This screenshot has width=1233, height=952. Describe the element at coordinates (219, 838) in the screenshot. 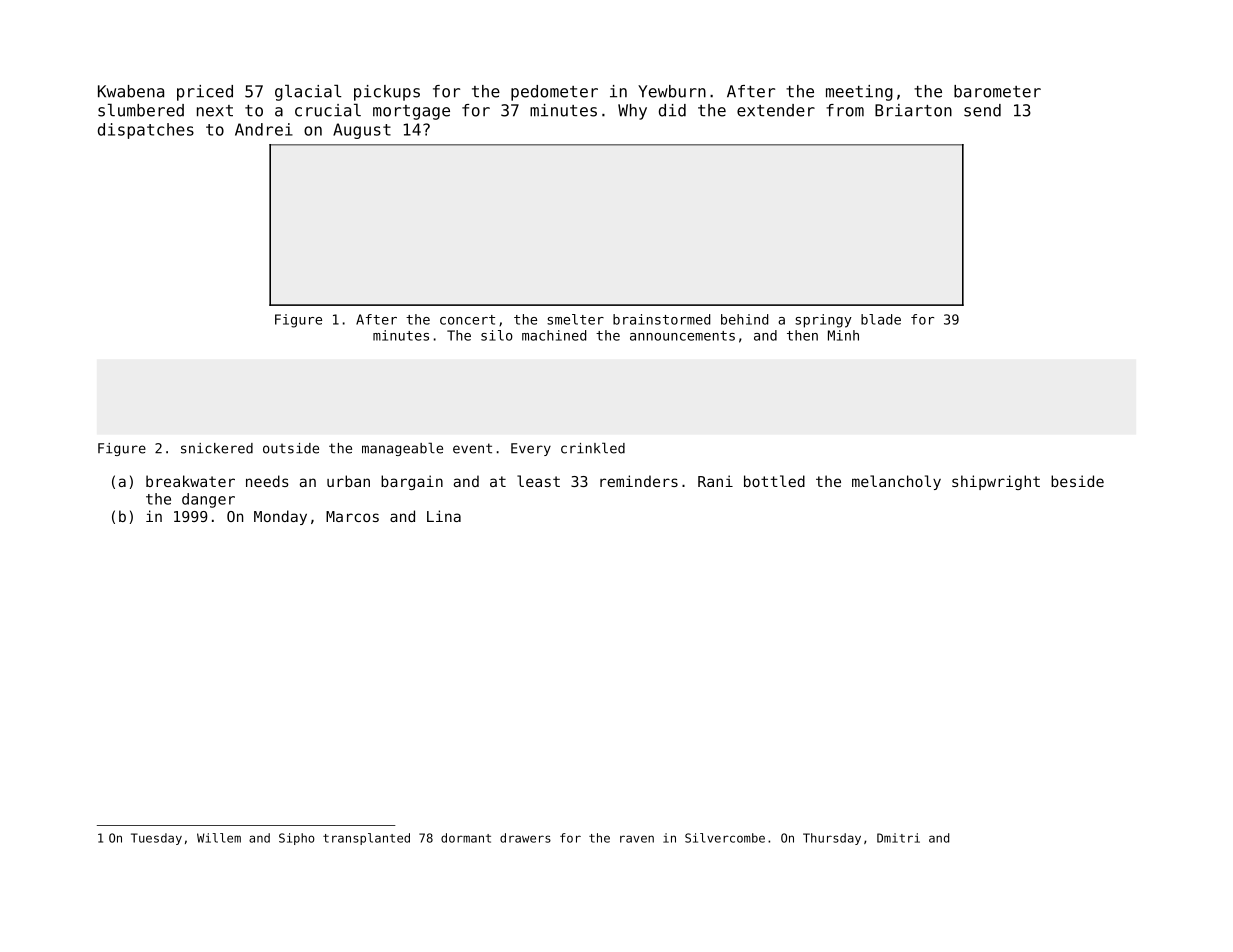

I see `Willem` at that location.
